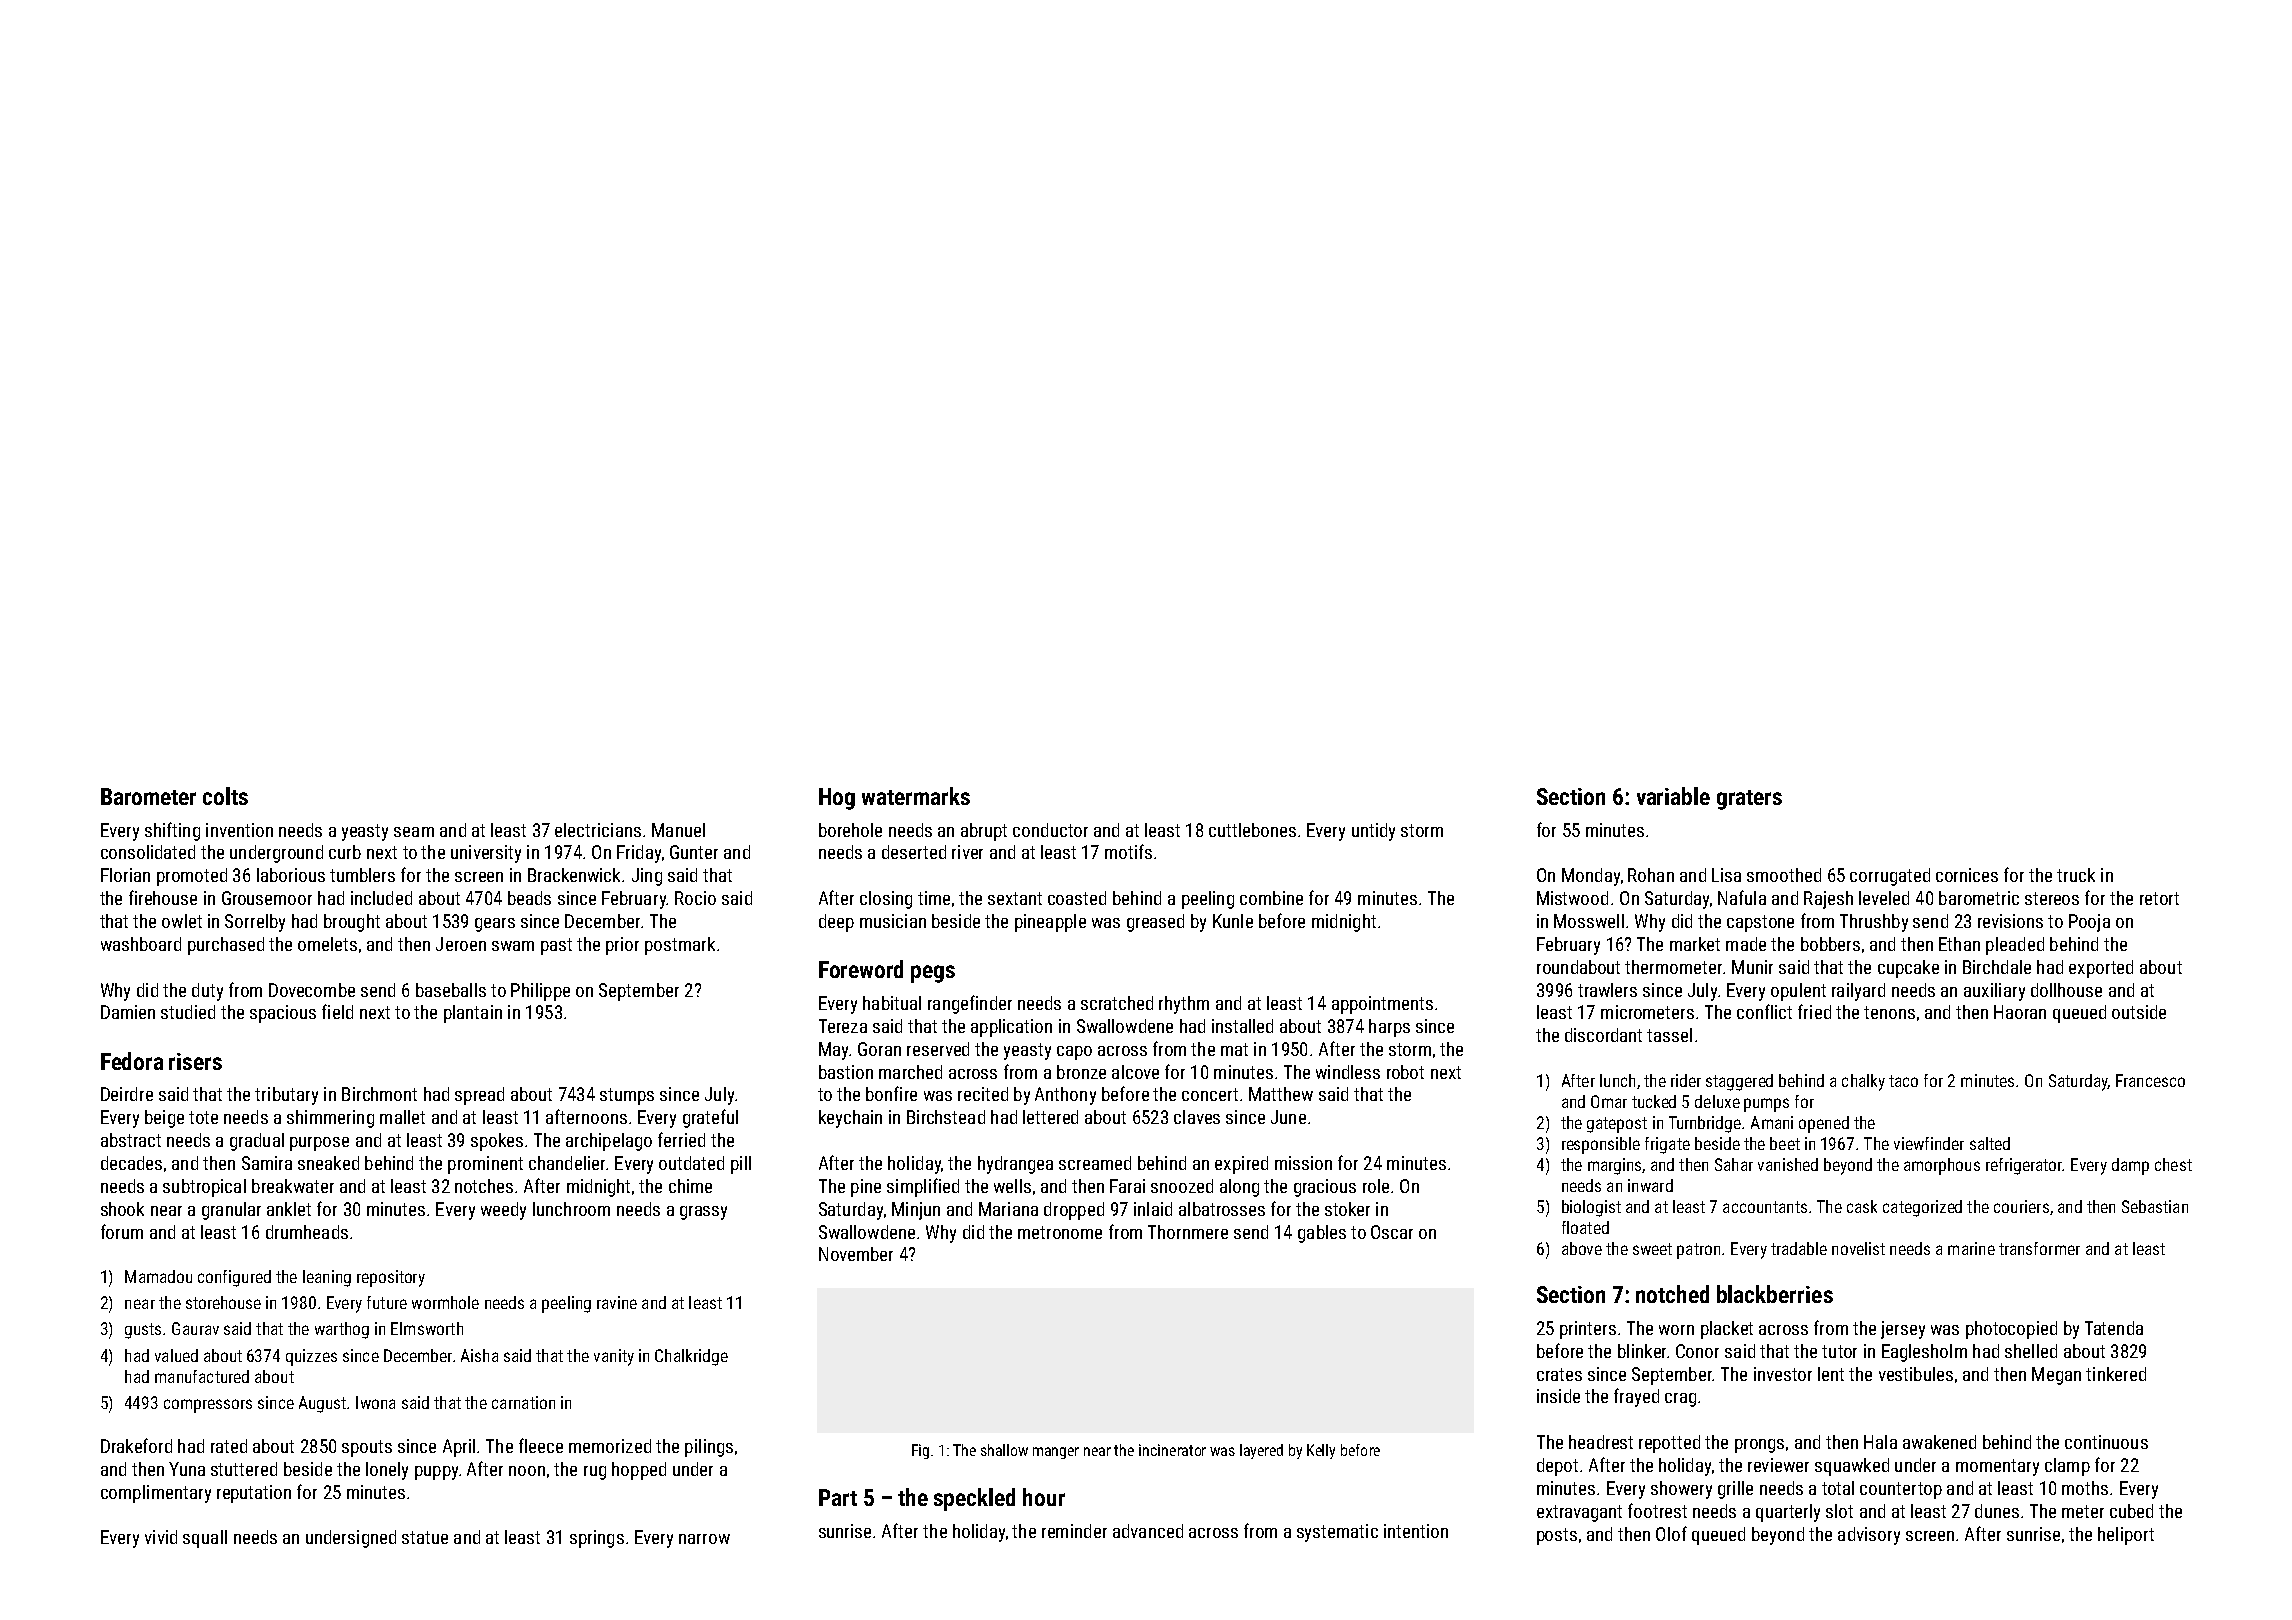  I want to click on Mosswell, so click(1589, 921).
